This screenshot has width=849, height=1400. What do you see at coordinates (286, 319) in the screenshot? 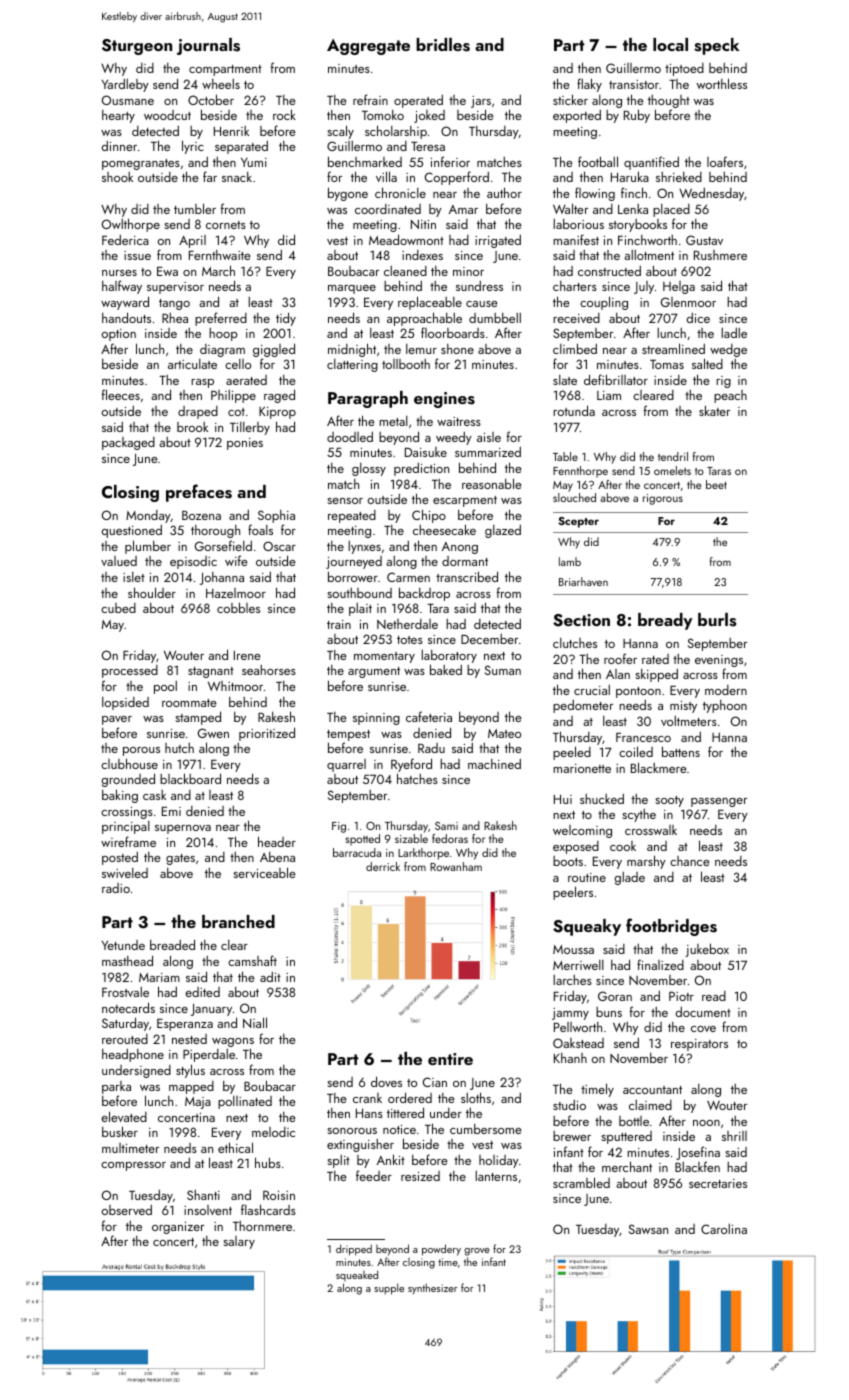
I see `tidy` at bounding box center [286, 319].
